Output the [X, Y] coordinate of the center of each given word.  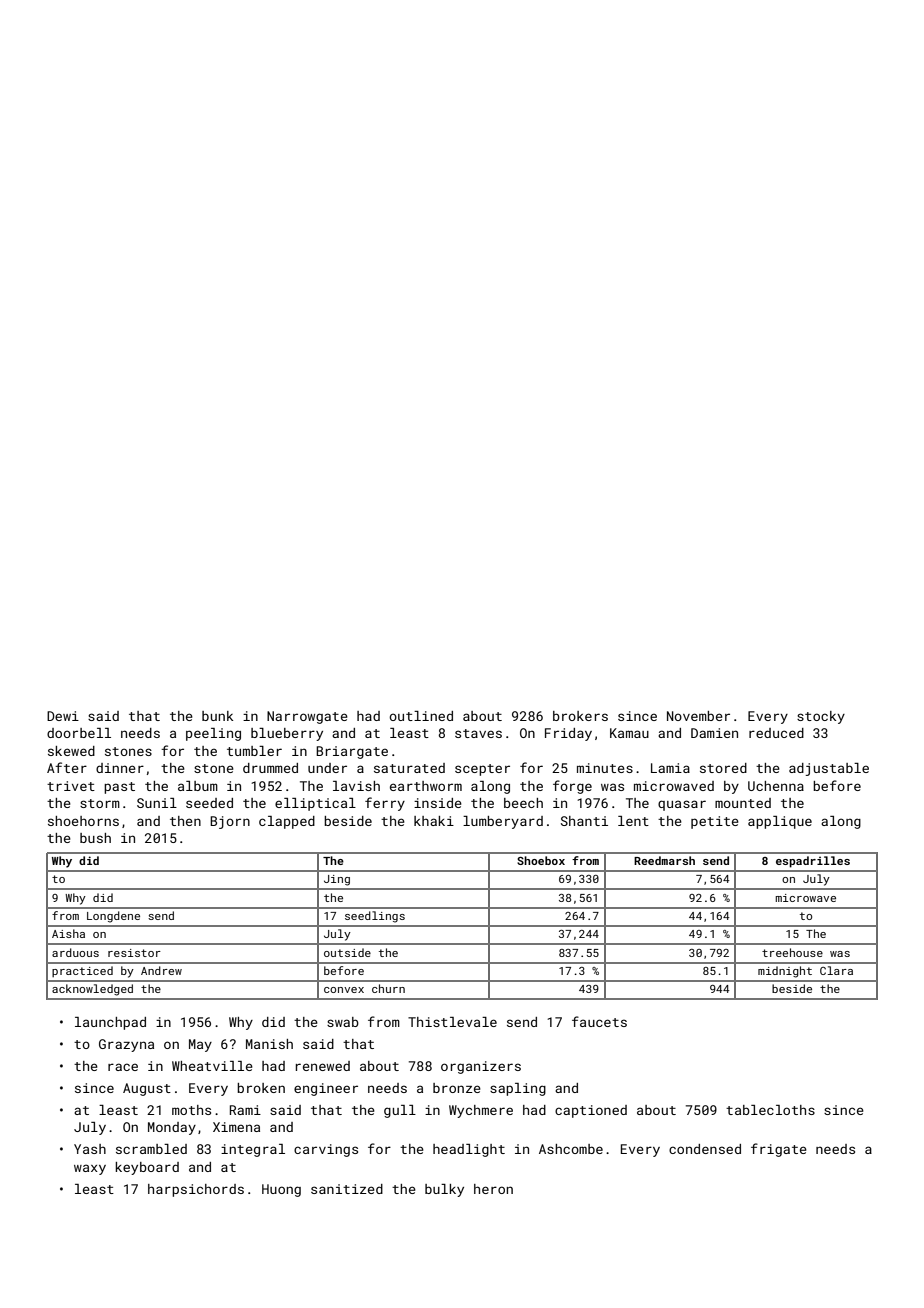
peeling [213, 734]
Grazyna [126, 1045]
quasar [682, 805]
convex [344, 990]
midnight [785, 972]
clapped [287, 822]
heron [493, 1189]
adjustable [829, 769]
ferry [385, 804]
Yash [90, 1149]
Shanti [584, 821]
